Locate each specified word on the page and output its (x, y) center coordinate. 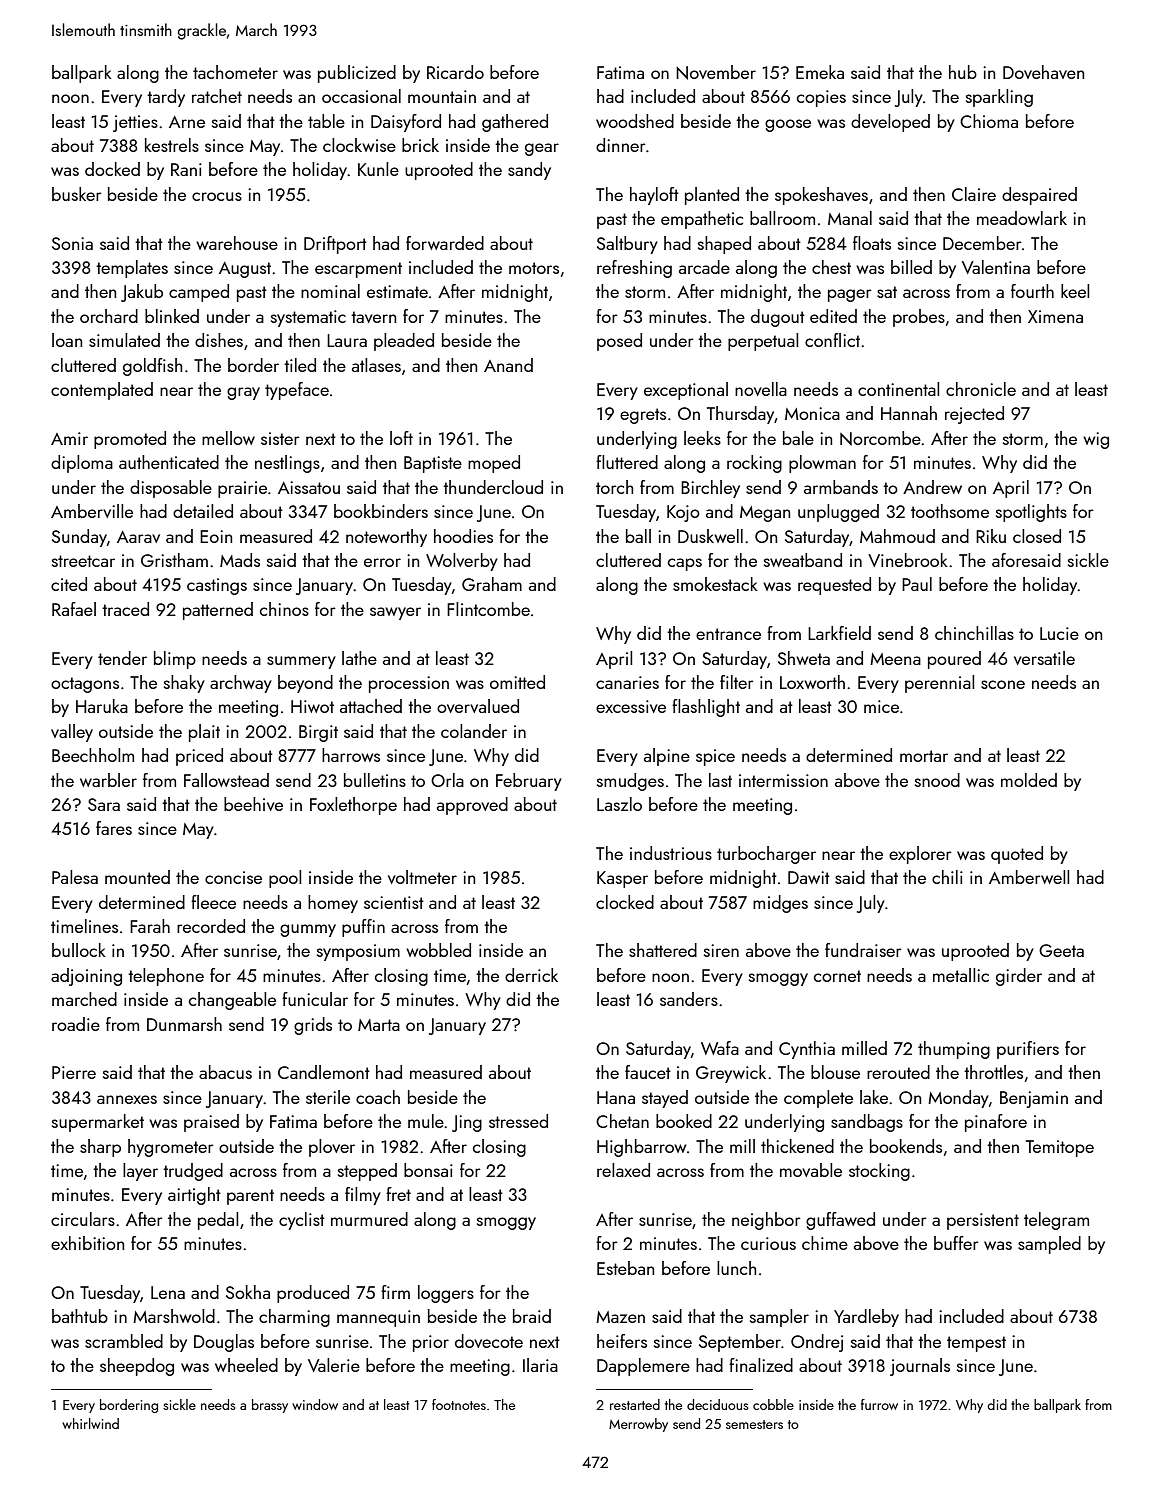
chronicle (981, 389)
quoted (1017, 855)
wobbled (438, 950)
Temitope (1060, 1148)
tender (122, 658)
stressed (518, 1121)
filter (737, 682)
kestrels (172, 145)
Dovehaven (1043, 72)
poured (954, 660)
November (716, 72)
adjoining (86, 977)
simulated (124, 340)
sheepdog (137, 1367)
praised (211, 1123)
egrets (643, 416)
